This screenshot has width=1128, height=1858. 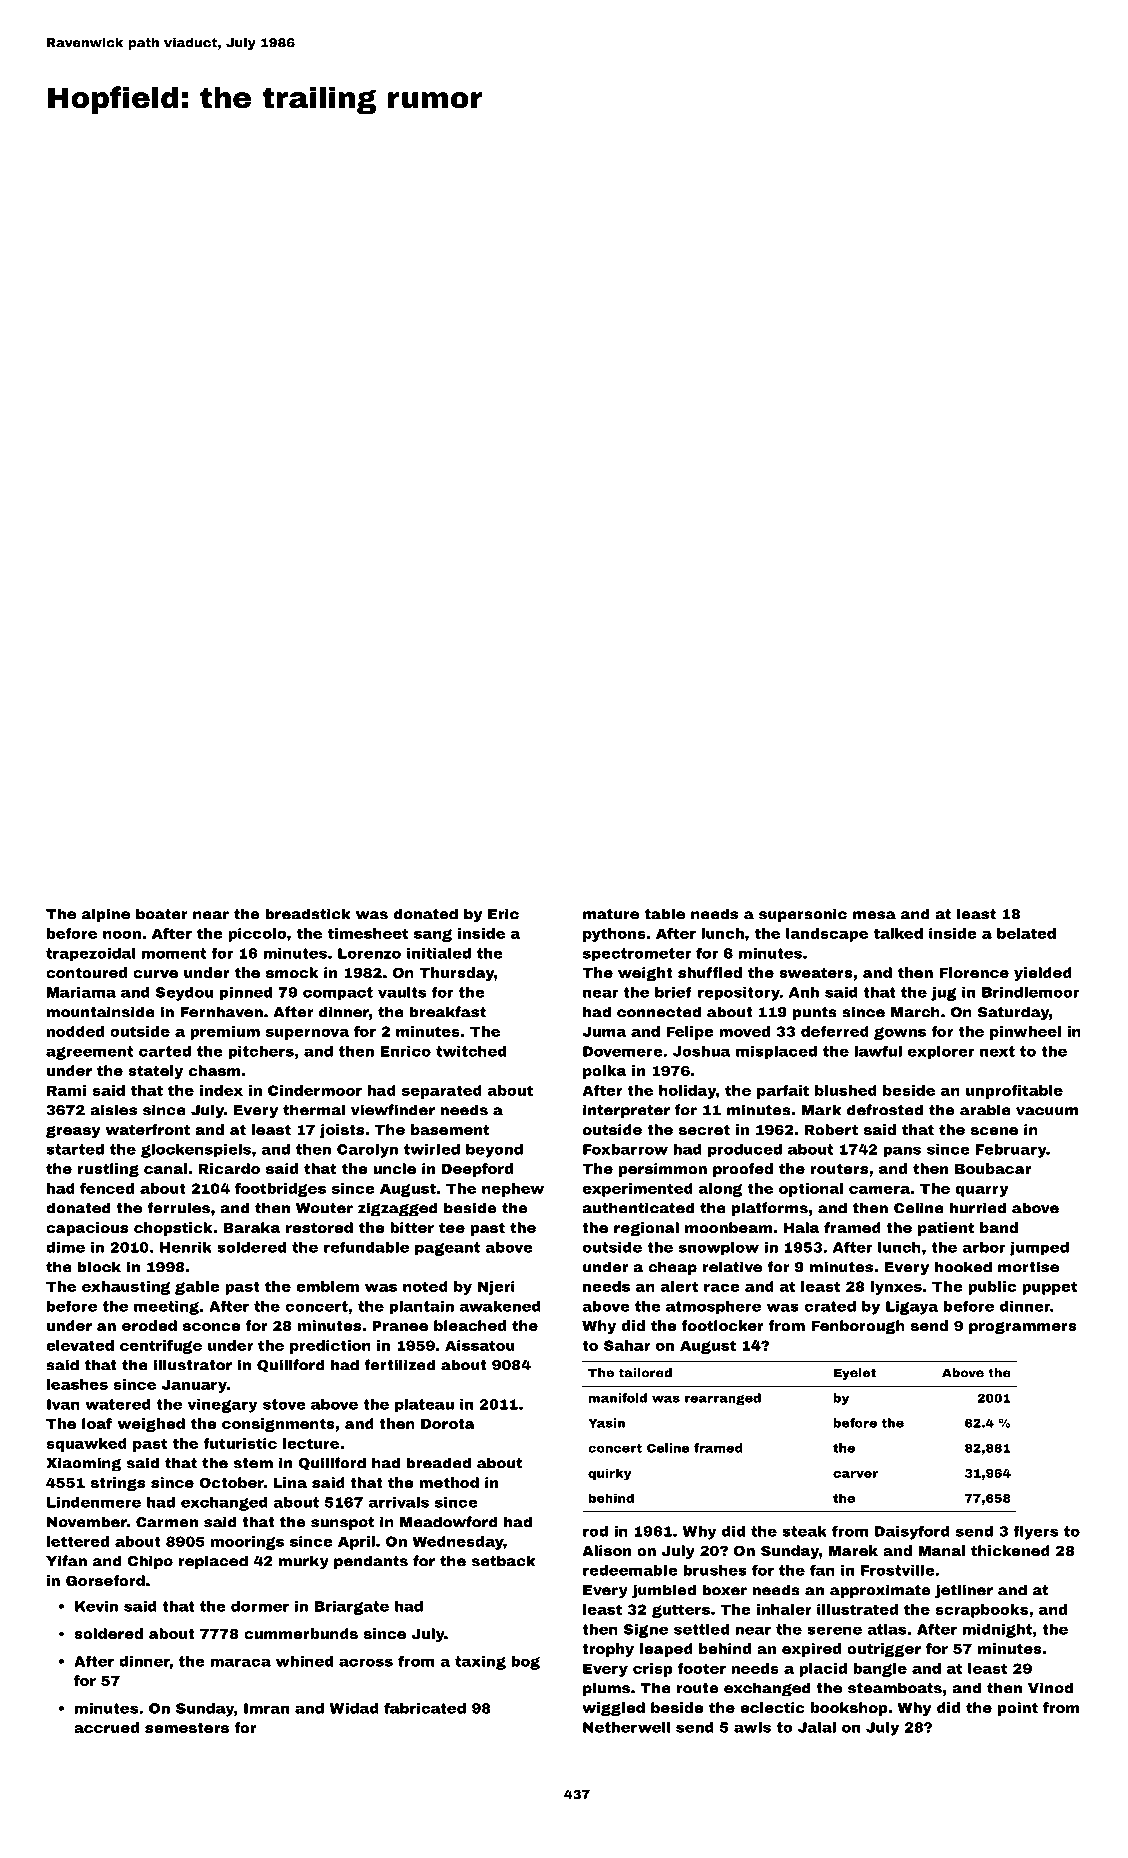 What do you see at coordinates (173, 1229) in the screenshot?
I see `chopstick` at bounding box center [173, 1229].
